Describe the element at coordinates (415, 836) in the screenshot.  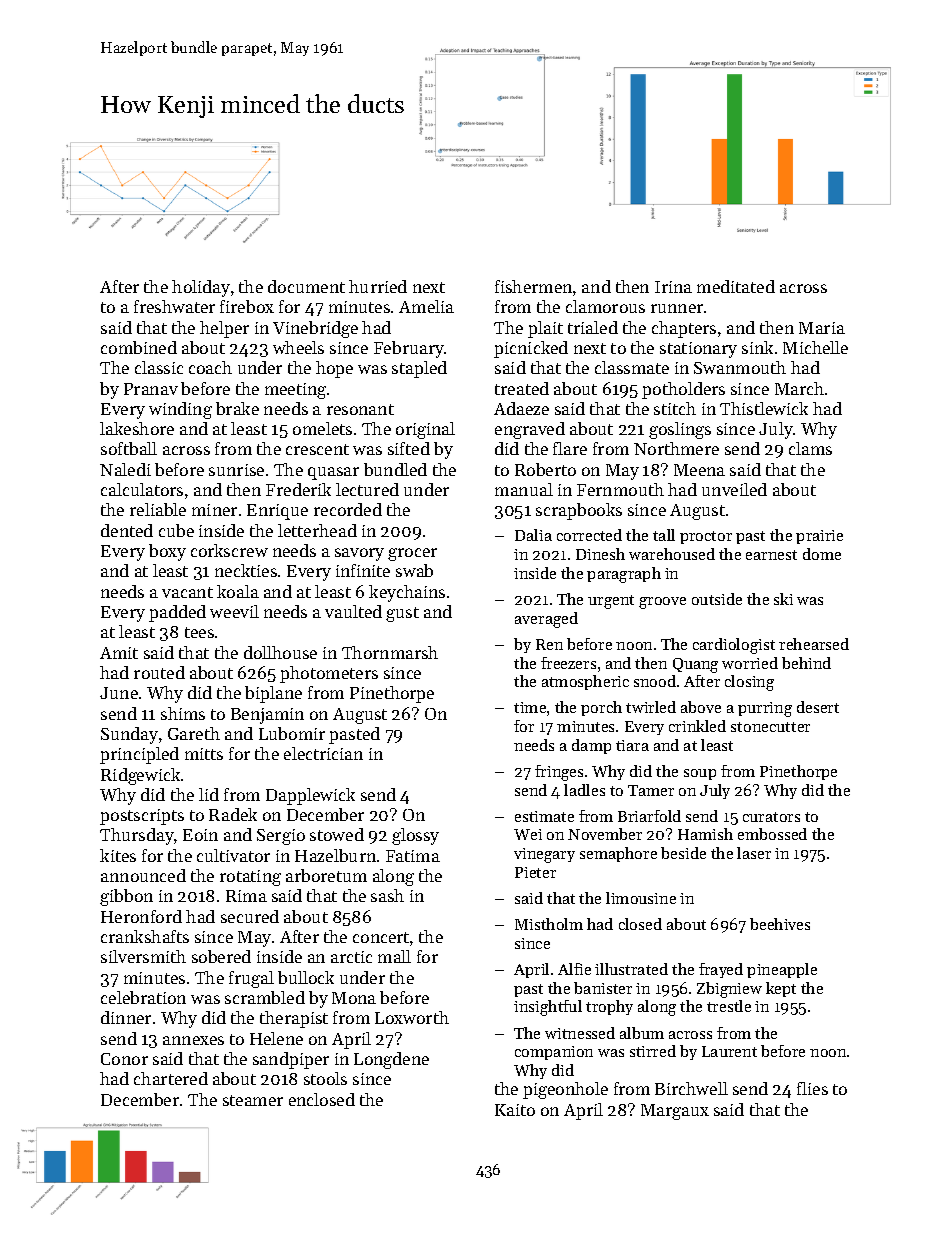
I see `glossy` at that location.
